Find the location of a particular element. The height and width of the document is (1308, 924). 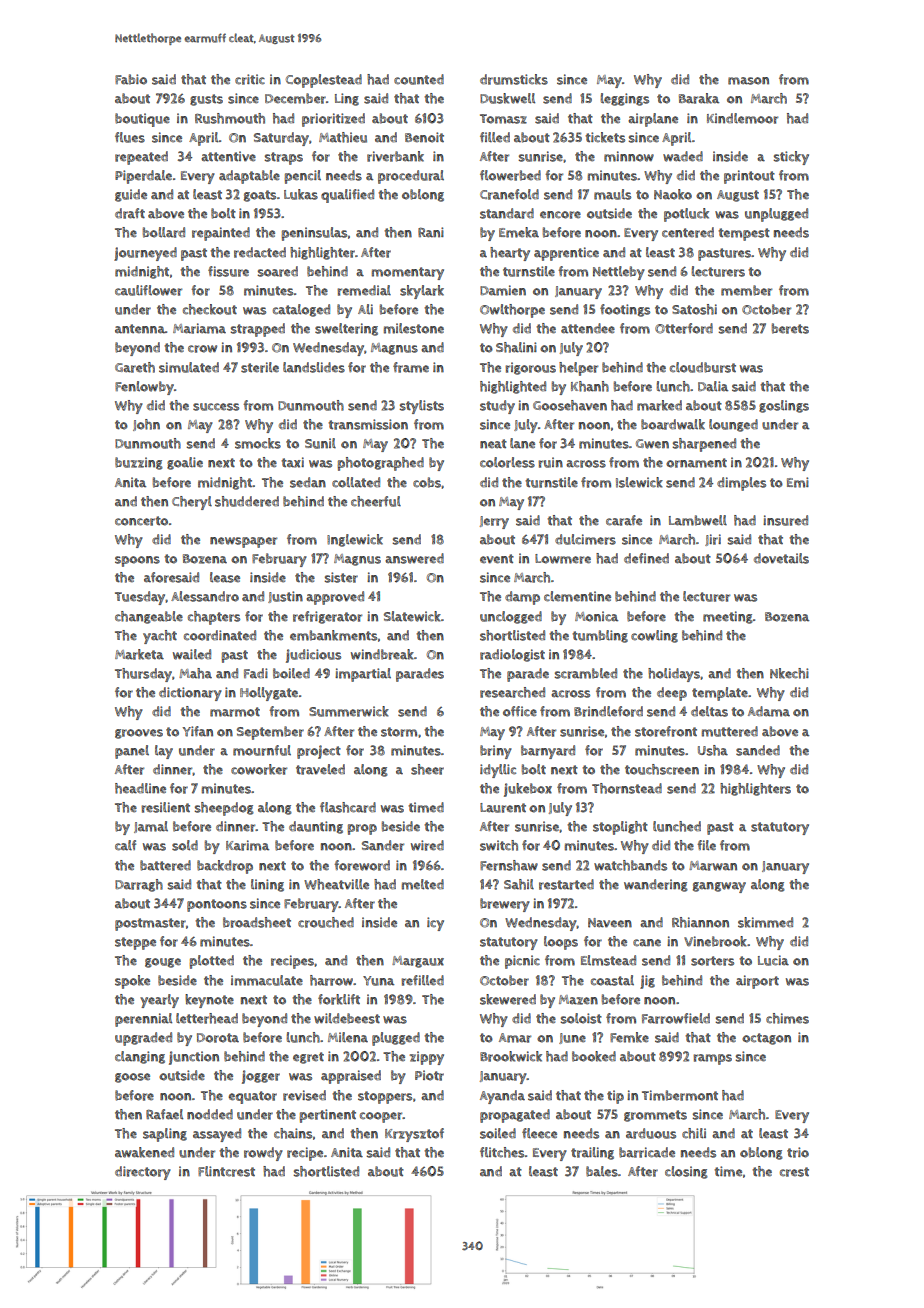

Marketa is located at coordinates (139, 654).
